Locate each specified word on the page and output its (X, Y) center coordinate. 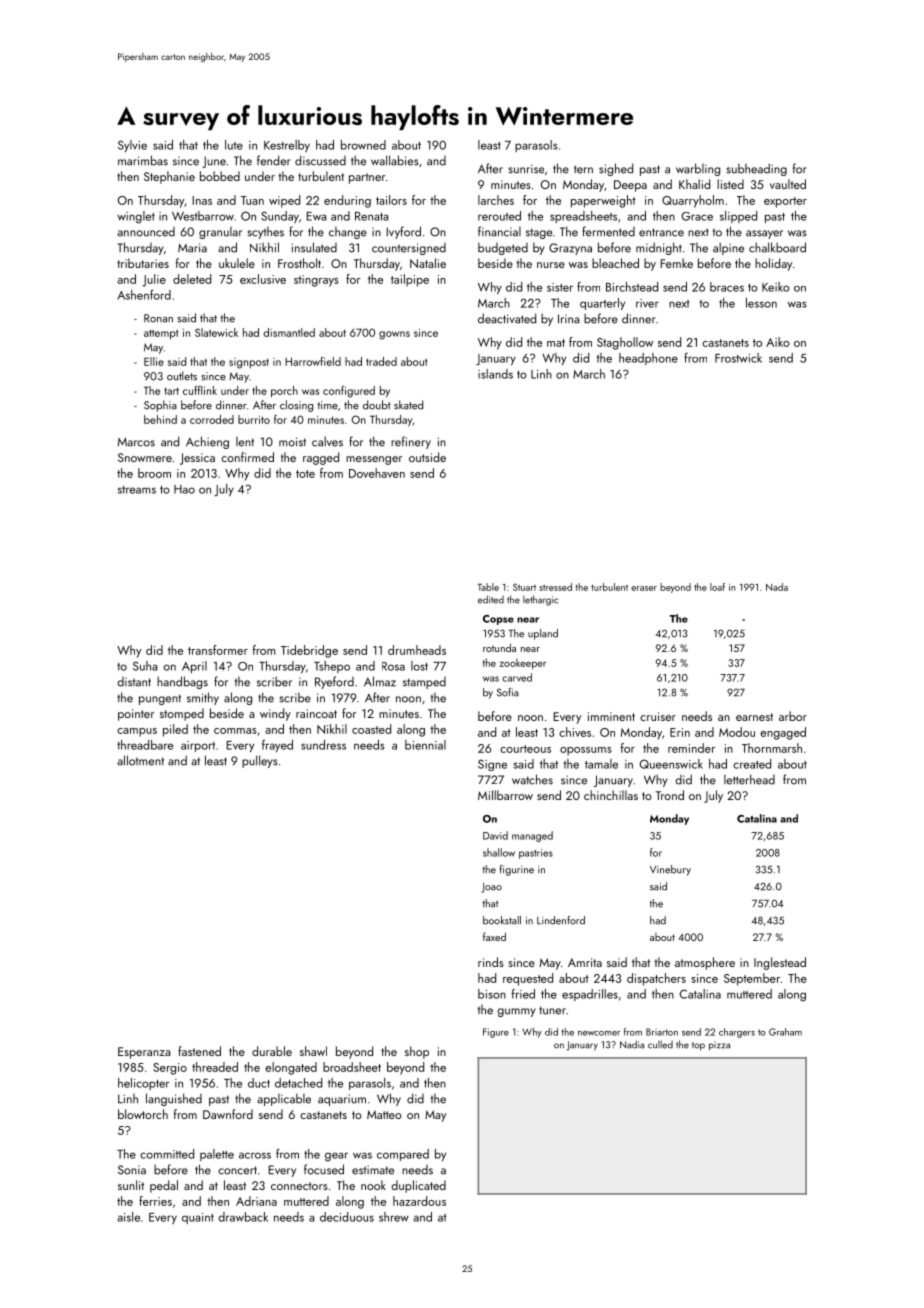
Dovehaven (377, 473)
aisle (128, 1217)
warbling (698, 169)
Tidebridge (309, 651)
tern (583, 169)
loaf (717, 587)
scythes (266, 233)
